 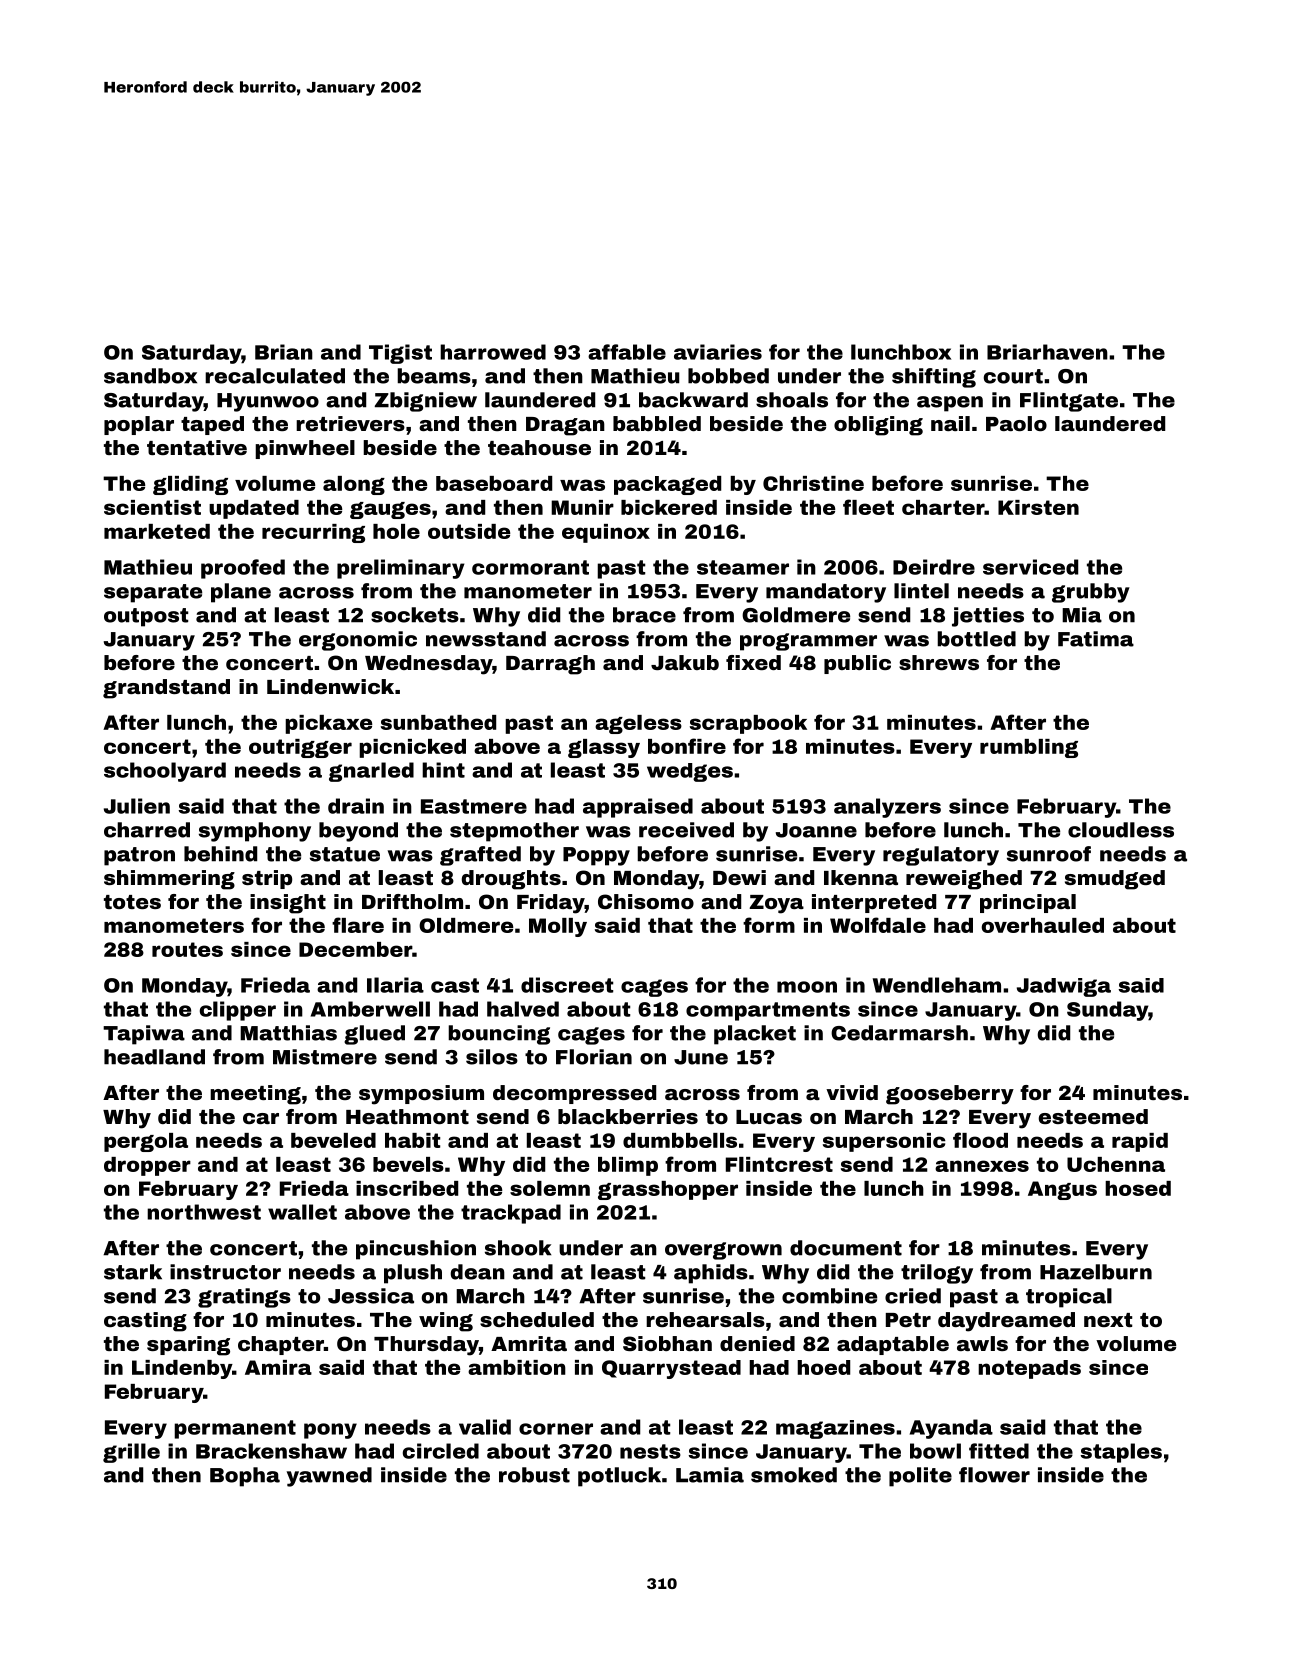 What do you see at coordinates (1030, 567) in the screenshot?
I see `serviced` at bounding box center [1030, 567].
